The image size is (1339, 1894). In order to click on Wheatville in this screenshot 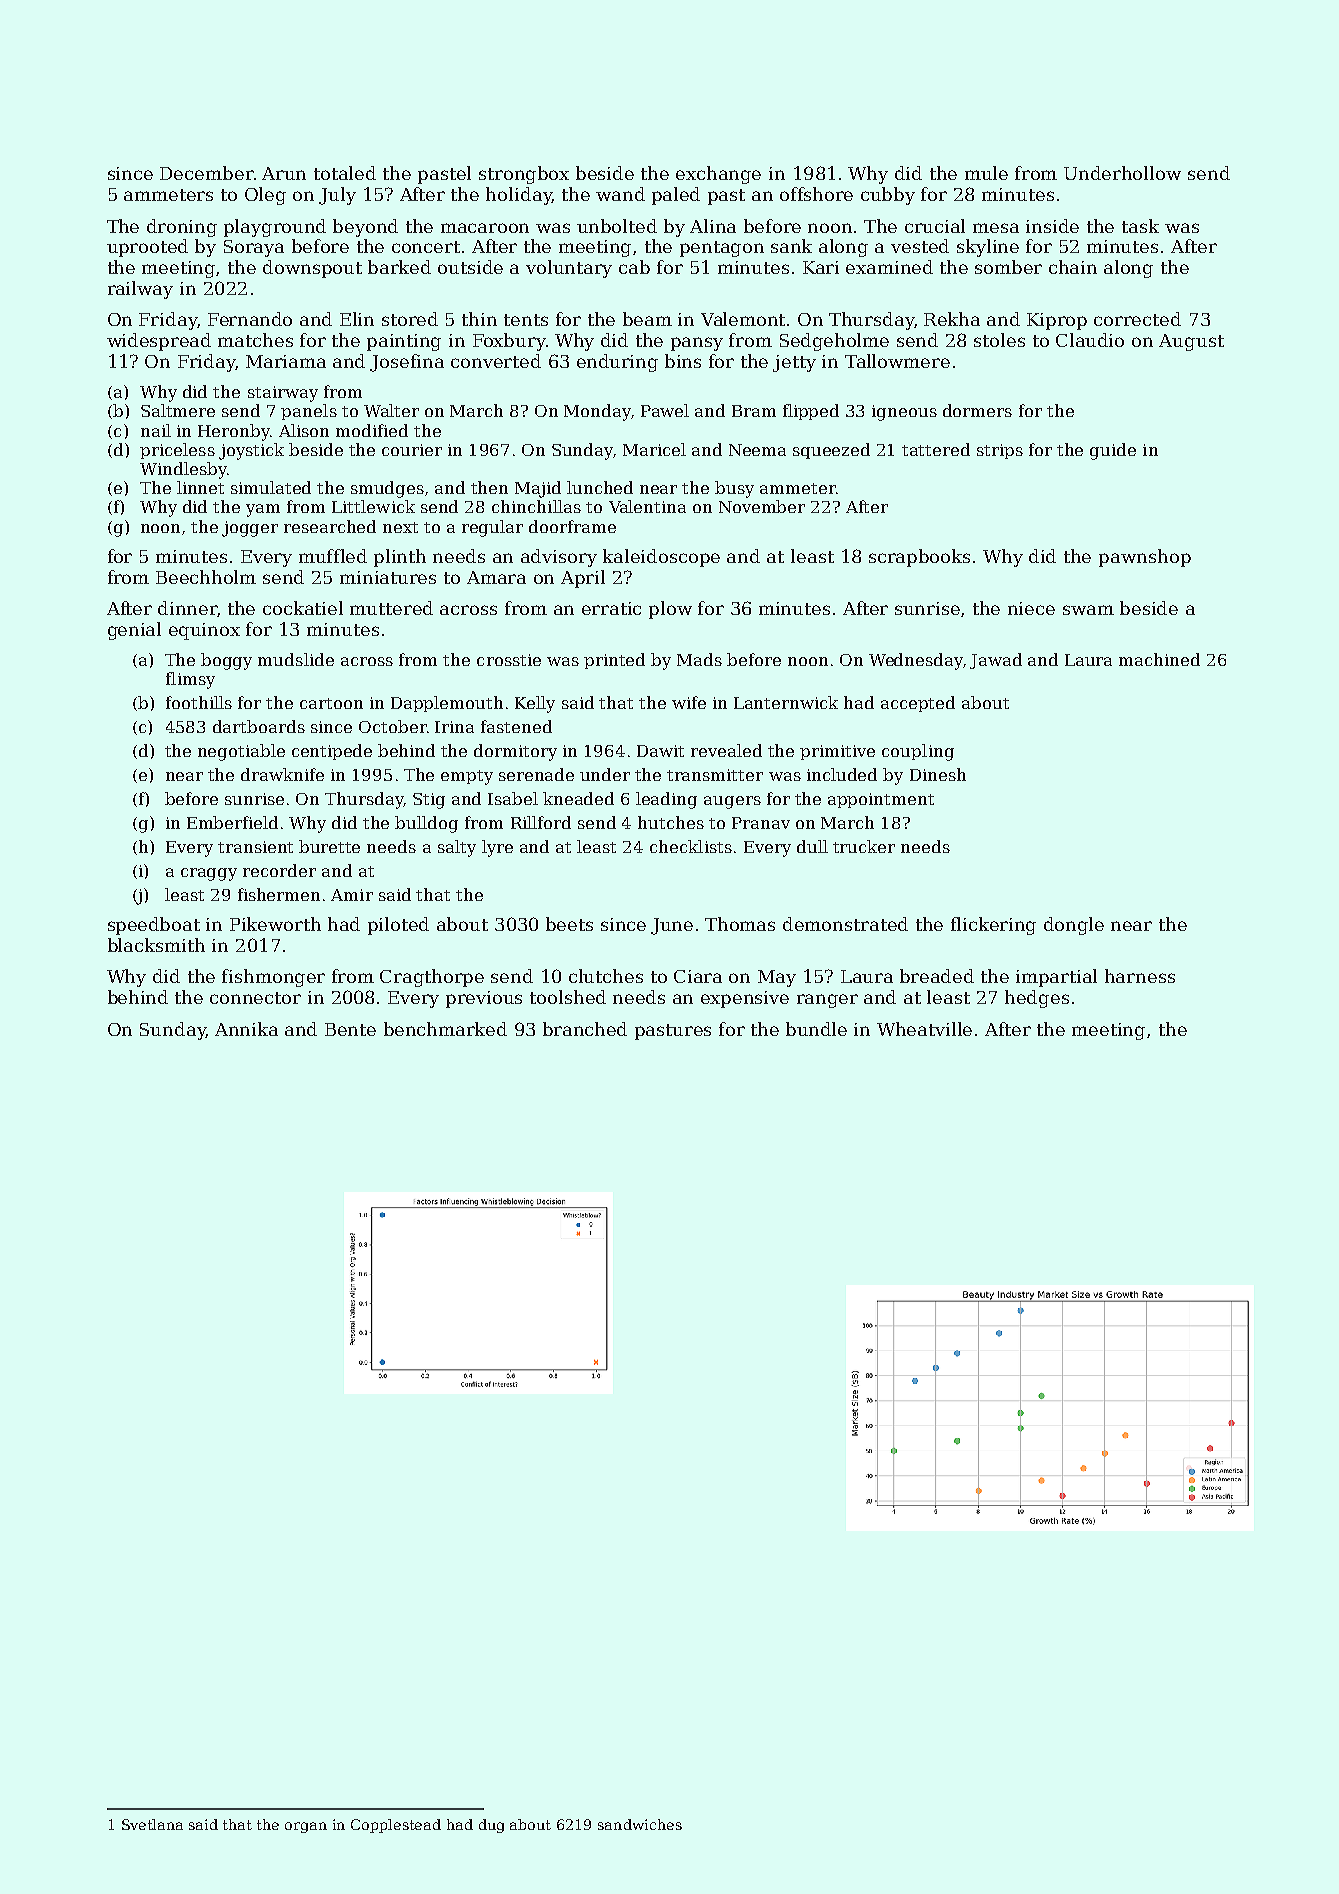, I will do `click(924, 1029)`.
